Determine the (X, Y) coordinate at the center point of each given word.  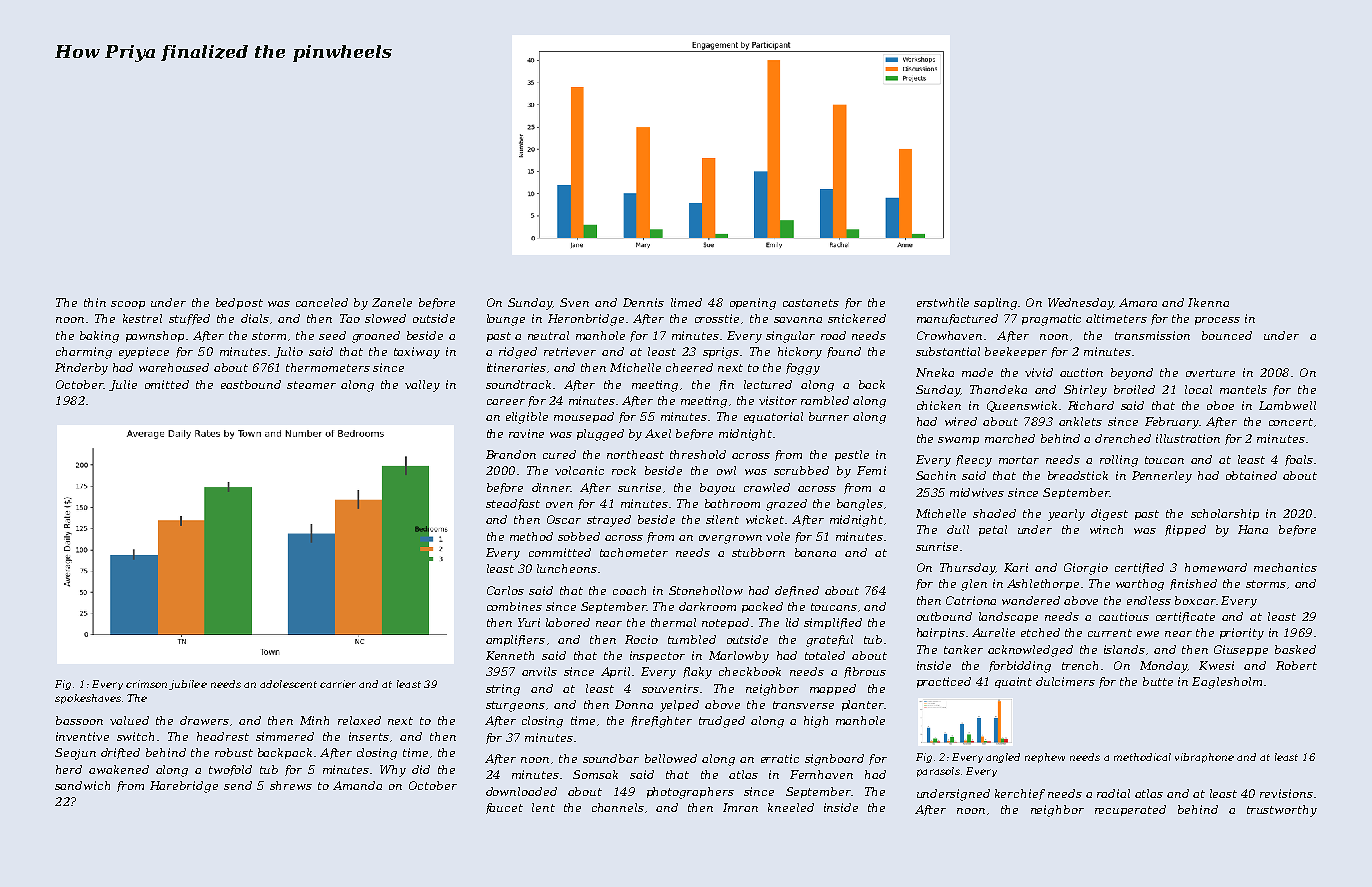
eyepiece (144, 353)
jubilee (188, 685)
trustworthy (1282, 811)
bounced (1227, 335)
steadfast (513, 504)
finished (1193, 584)
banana (815, 552)
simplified (833, 623)
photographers (690, 793)
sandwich (82, 785)
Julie (123, 385)
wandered (1031, 600)
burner (829, 416)
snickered (857, 318)
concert (1291, 422)
